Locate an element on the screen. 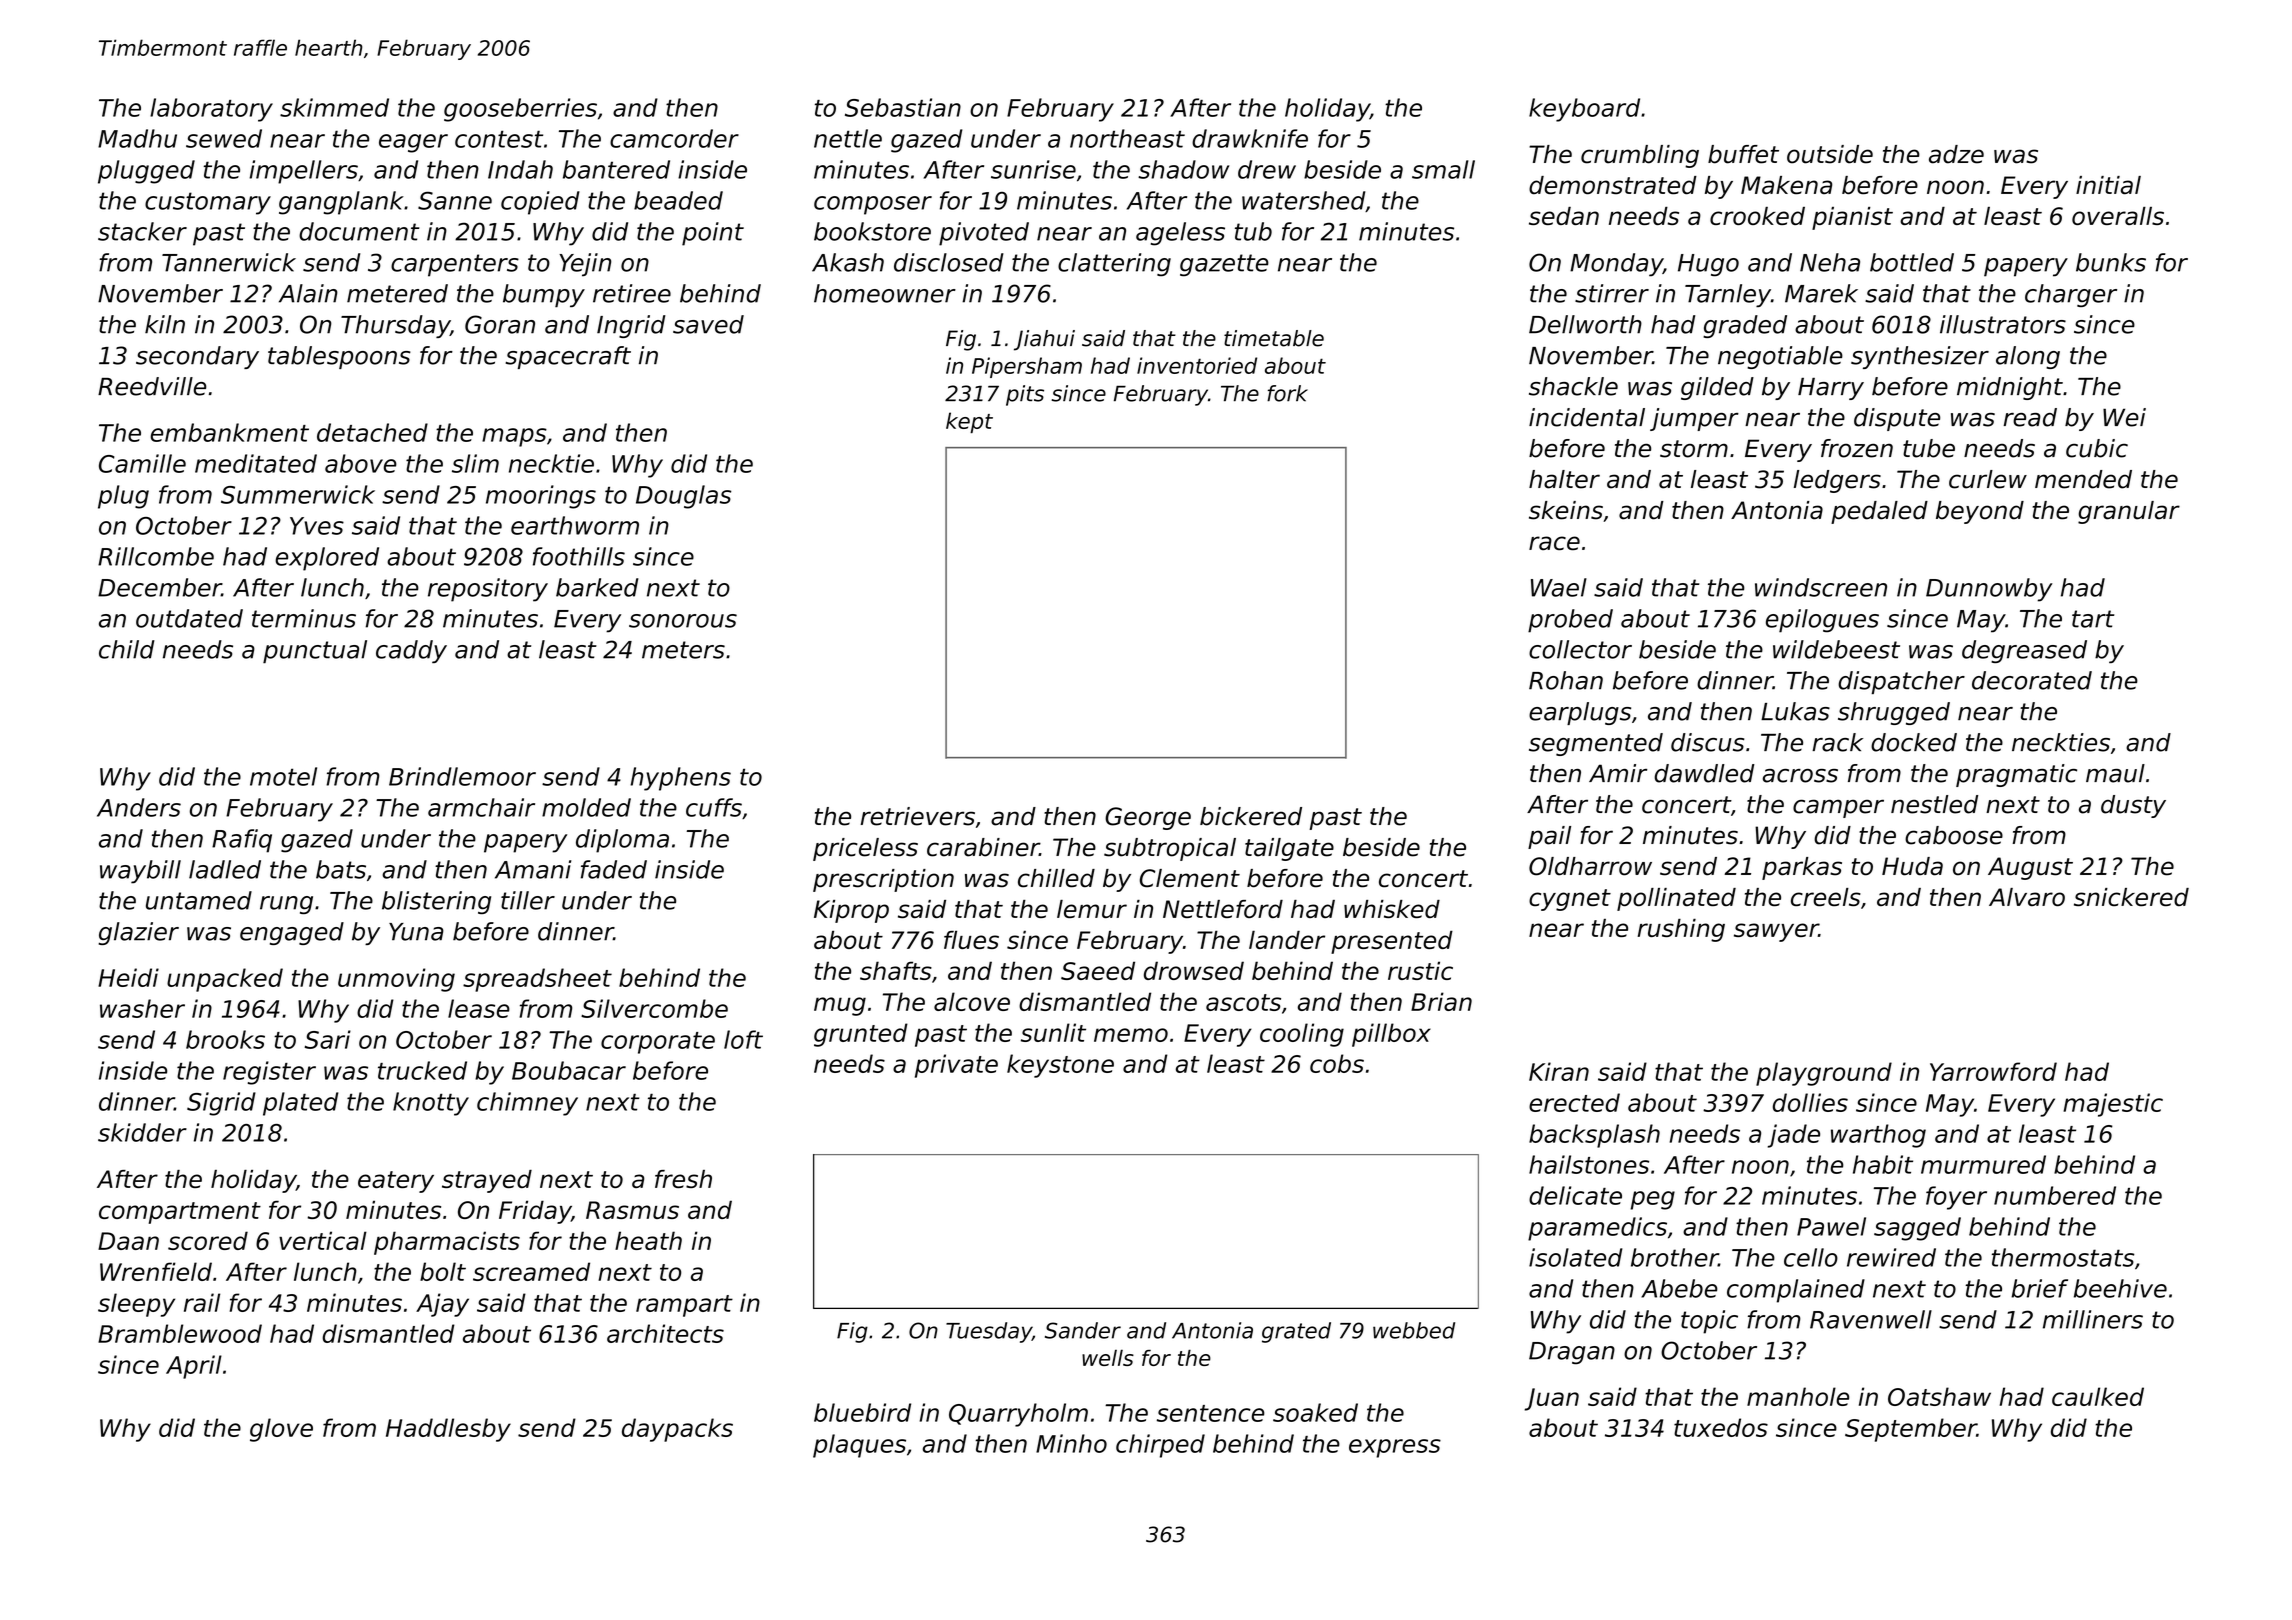 The height and width of the screenshot is (1620, 2292). Lukas is located at coordinates (1795, 711).
